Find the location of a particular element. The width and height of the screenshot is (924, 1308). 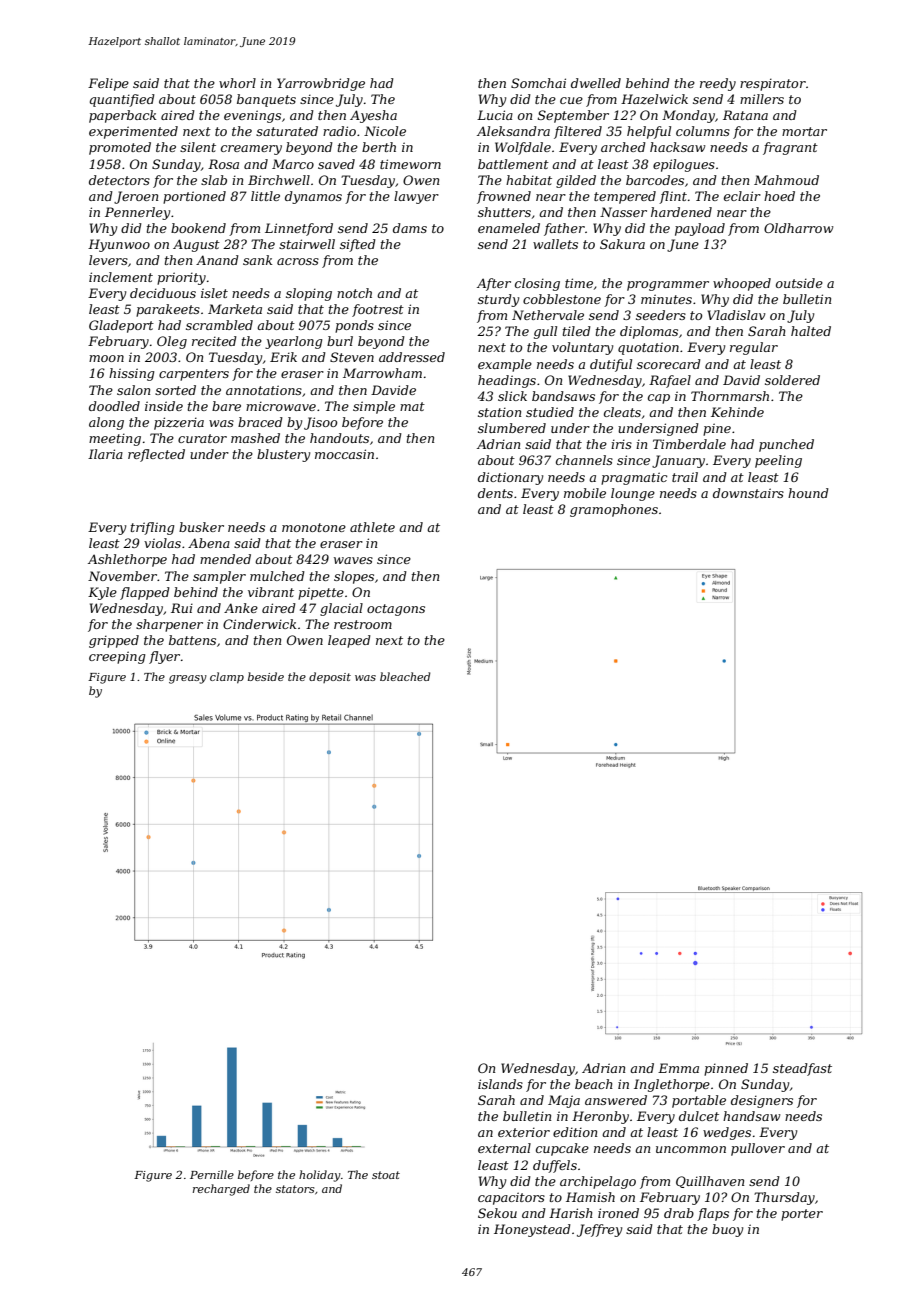

habitat is located at coordinates (529, 180).
